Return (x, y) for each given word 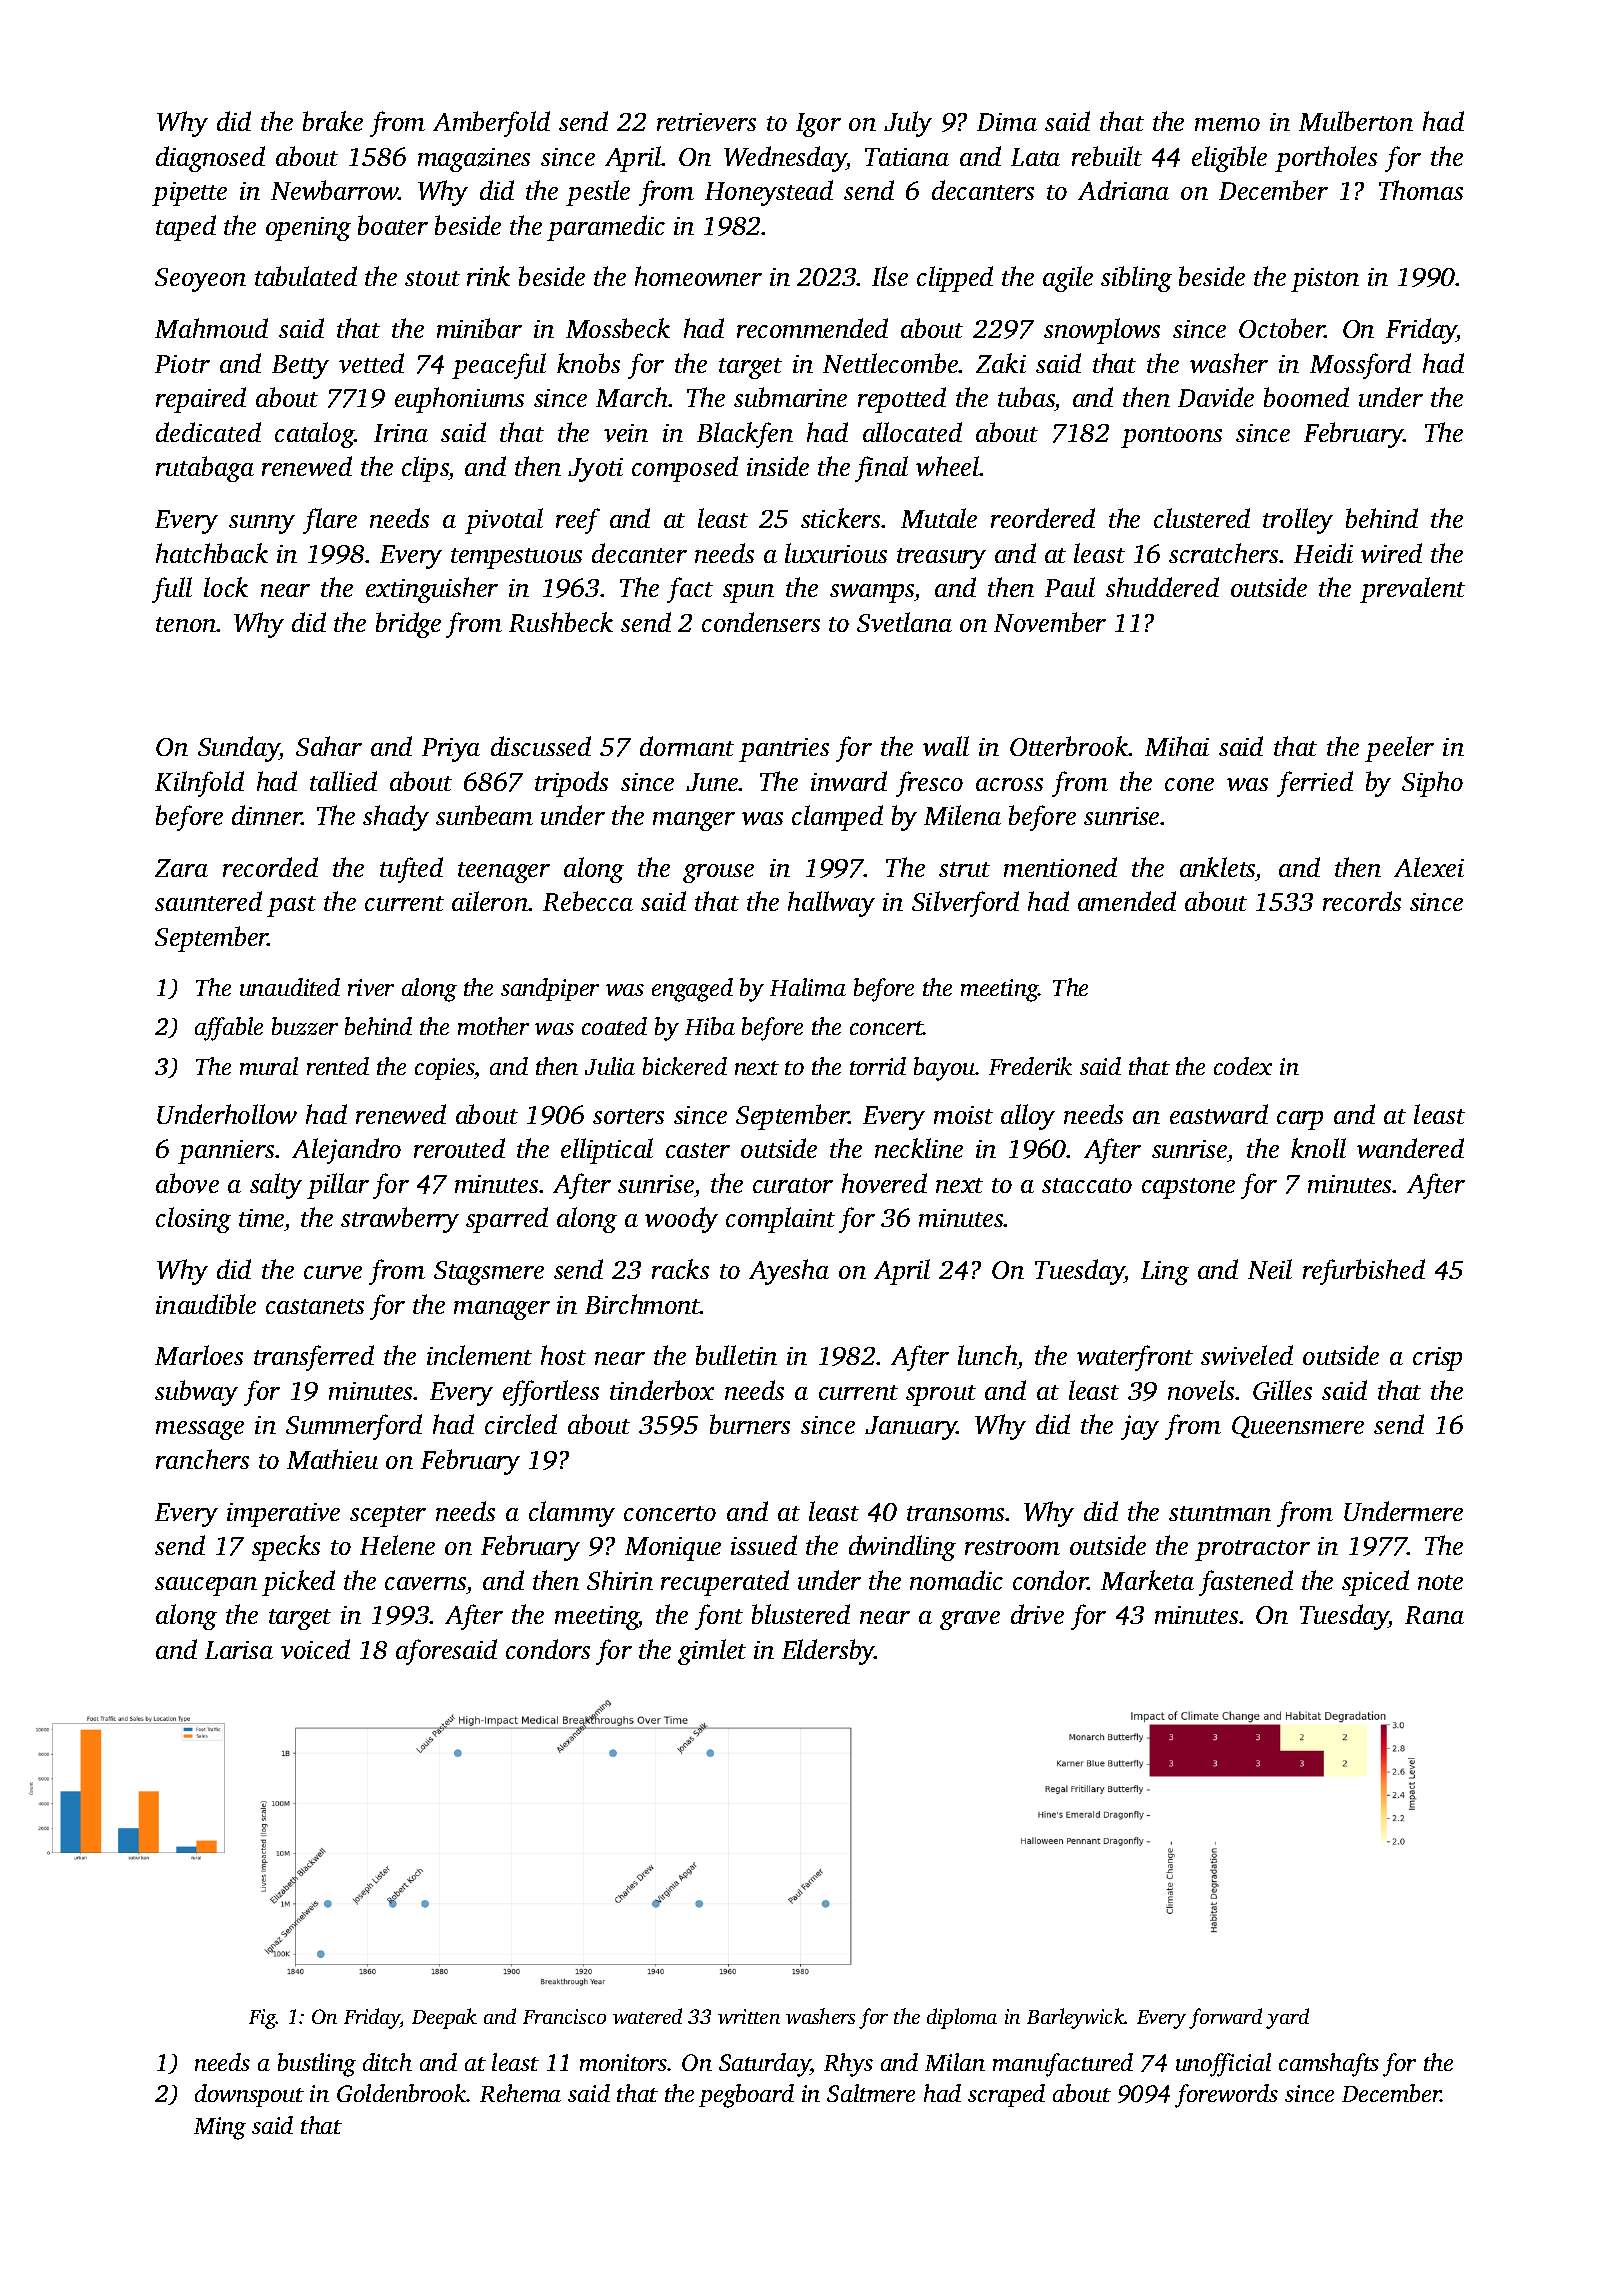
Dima (1007, 122)
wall (946, 746)
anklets (1217, 867)
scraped (1006, 2095)
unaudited (290, 987)
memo (1227, 124)
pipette (189, 194)
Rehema (520, 2093)
